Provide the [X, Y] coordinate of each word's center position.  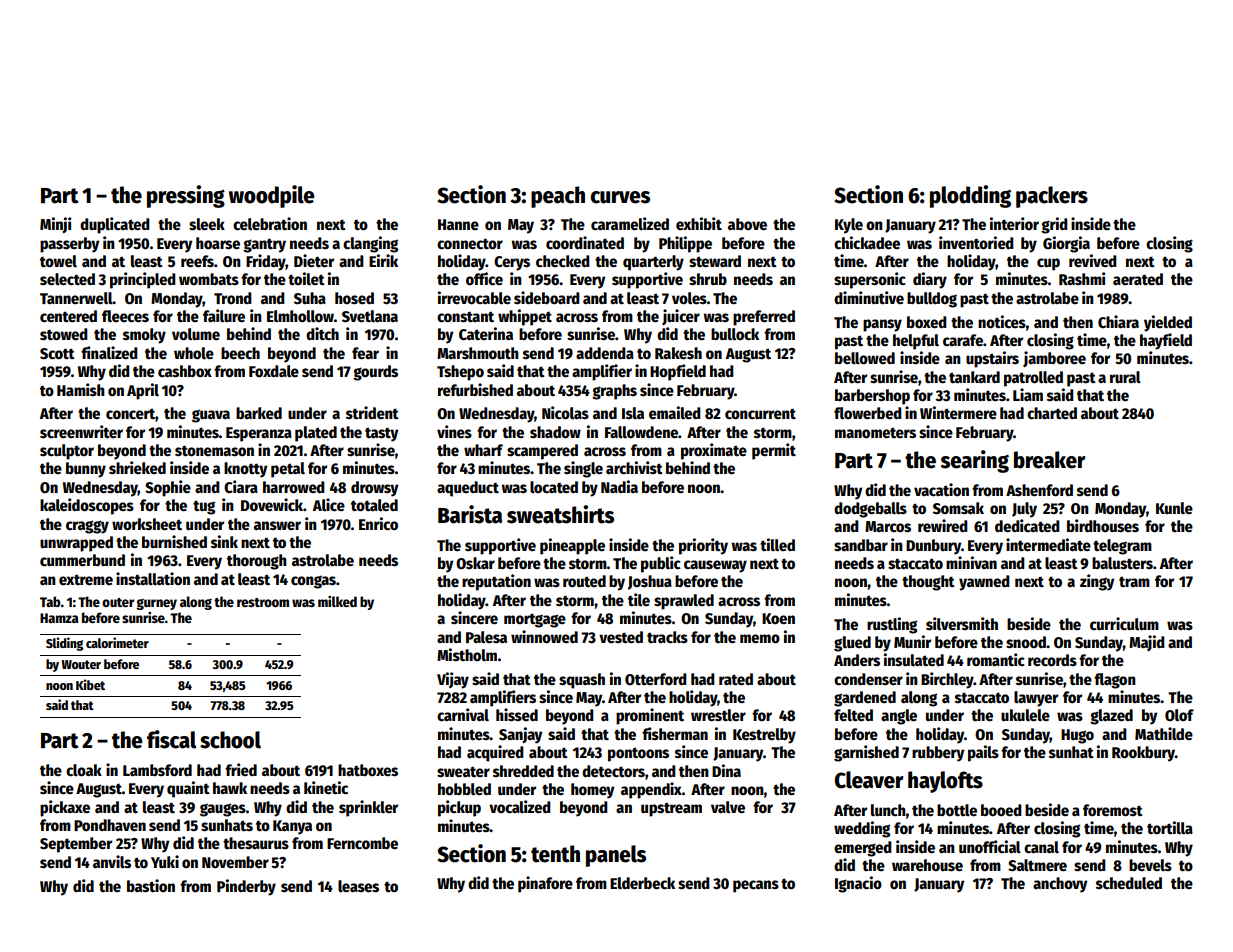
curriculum [1124, 623]
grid [1054, 225]
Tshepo [460, 373]
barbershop [872, 397]
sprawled [684, 602]
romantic [996, 659]
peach [558, 197]
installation [153, 579]
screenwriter [81, 431]
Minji [55, 225]
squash [582, 681]
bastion [151, 886]
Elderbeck [642, 883]
